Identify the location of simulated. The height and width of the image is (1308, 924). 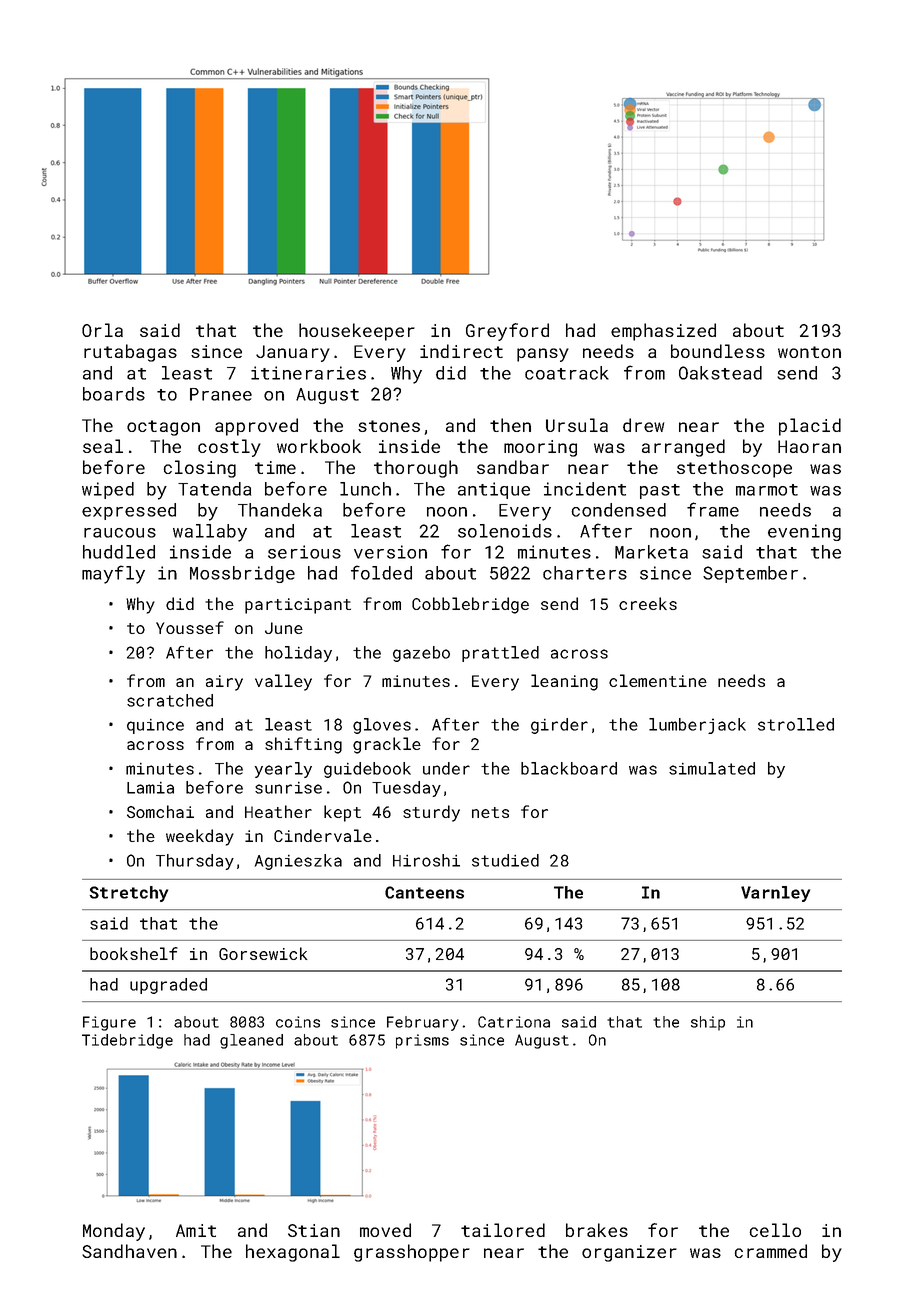
(712, 768).
